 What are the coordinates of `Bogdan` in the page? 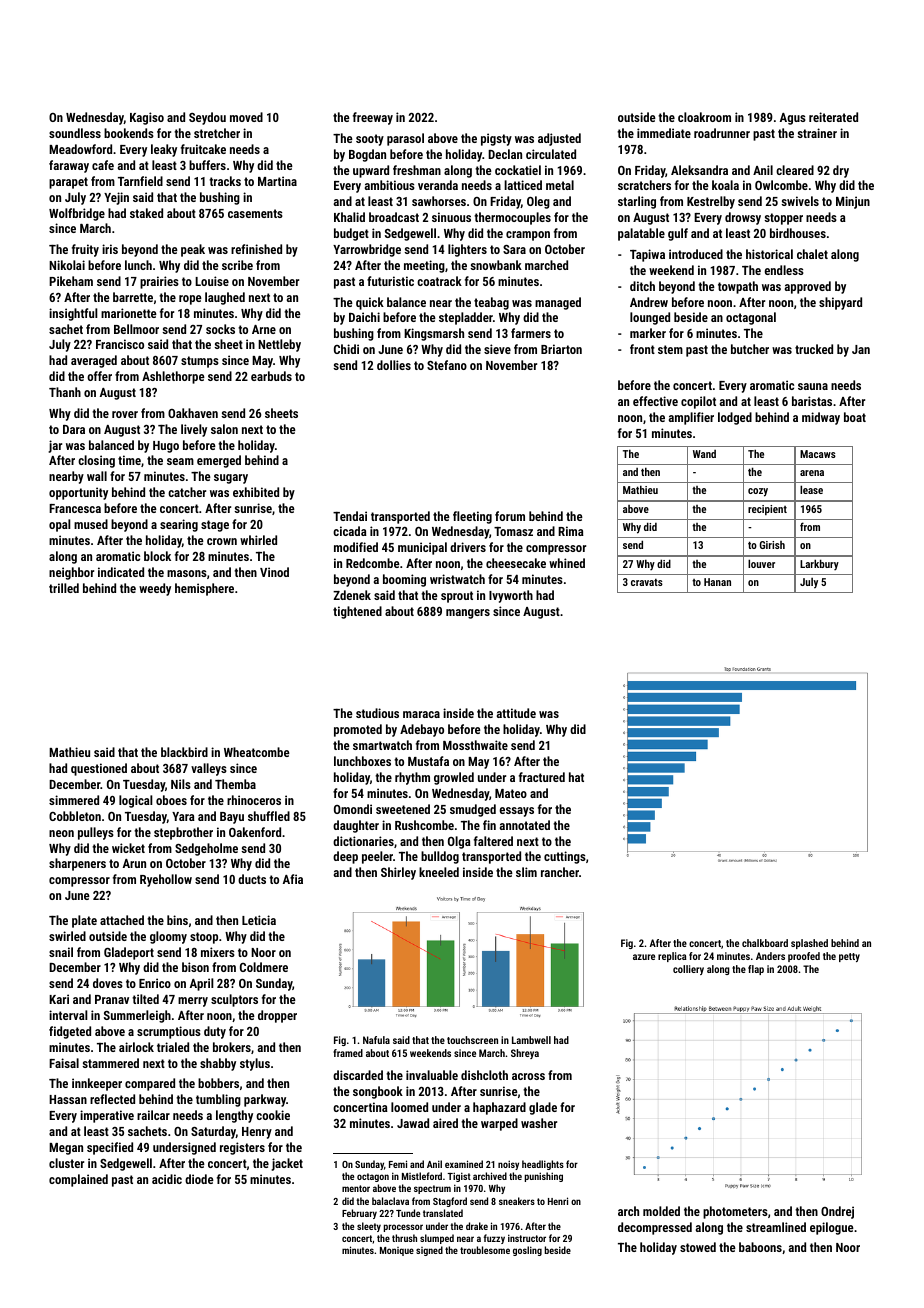 It's located at (367, 155).
